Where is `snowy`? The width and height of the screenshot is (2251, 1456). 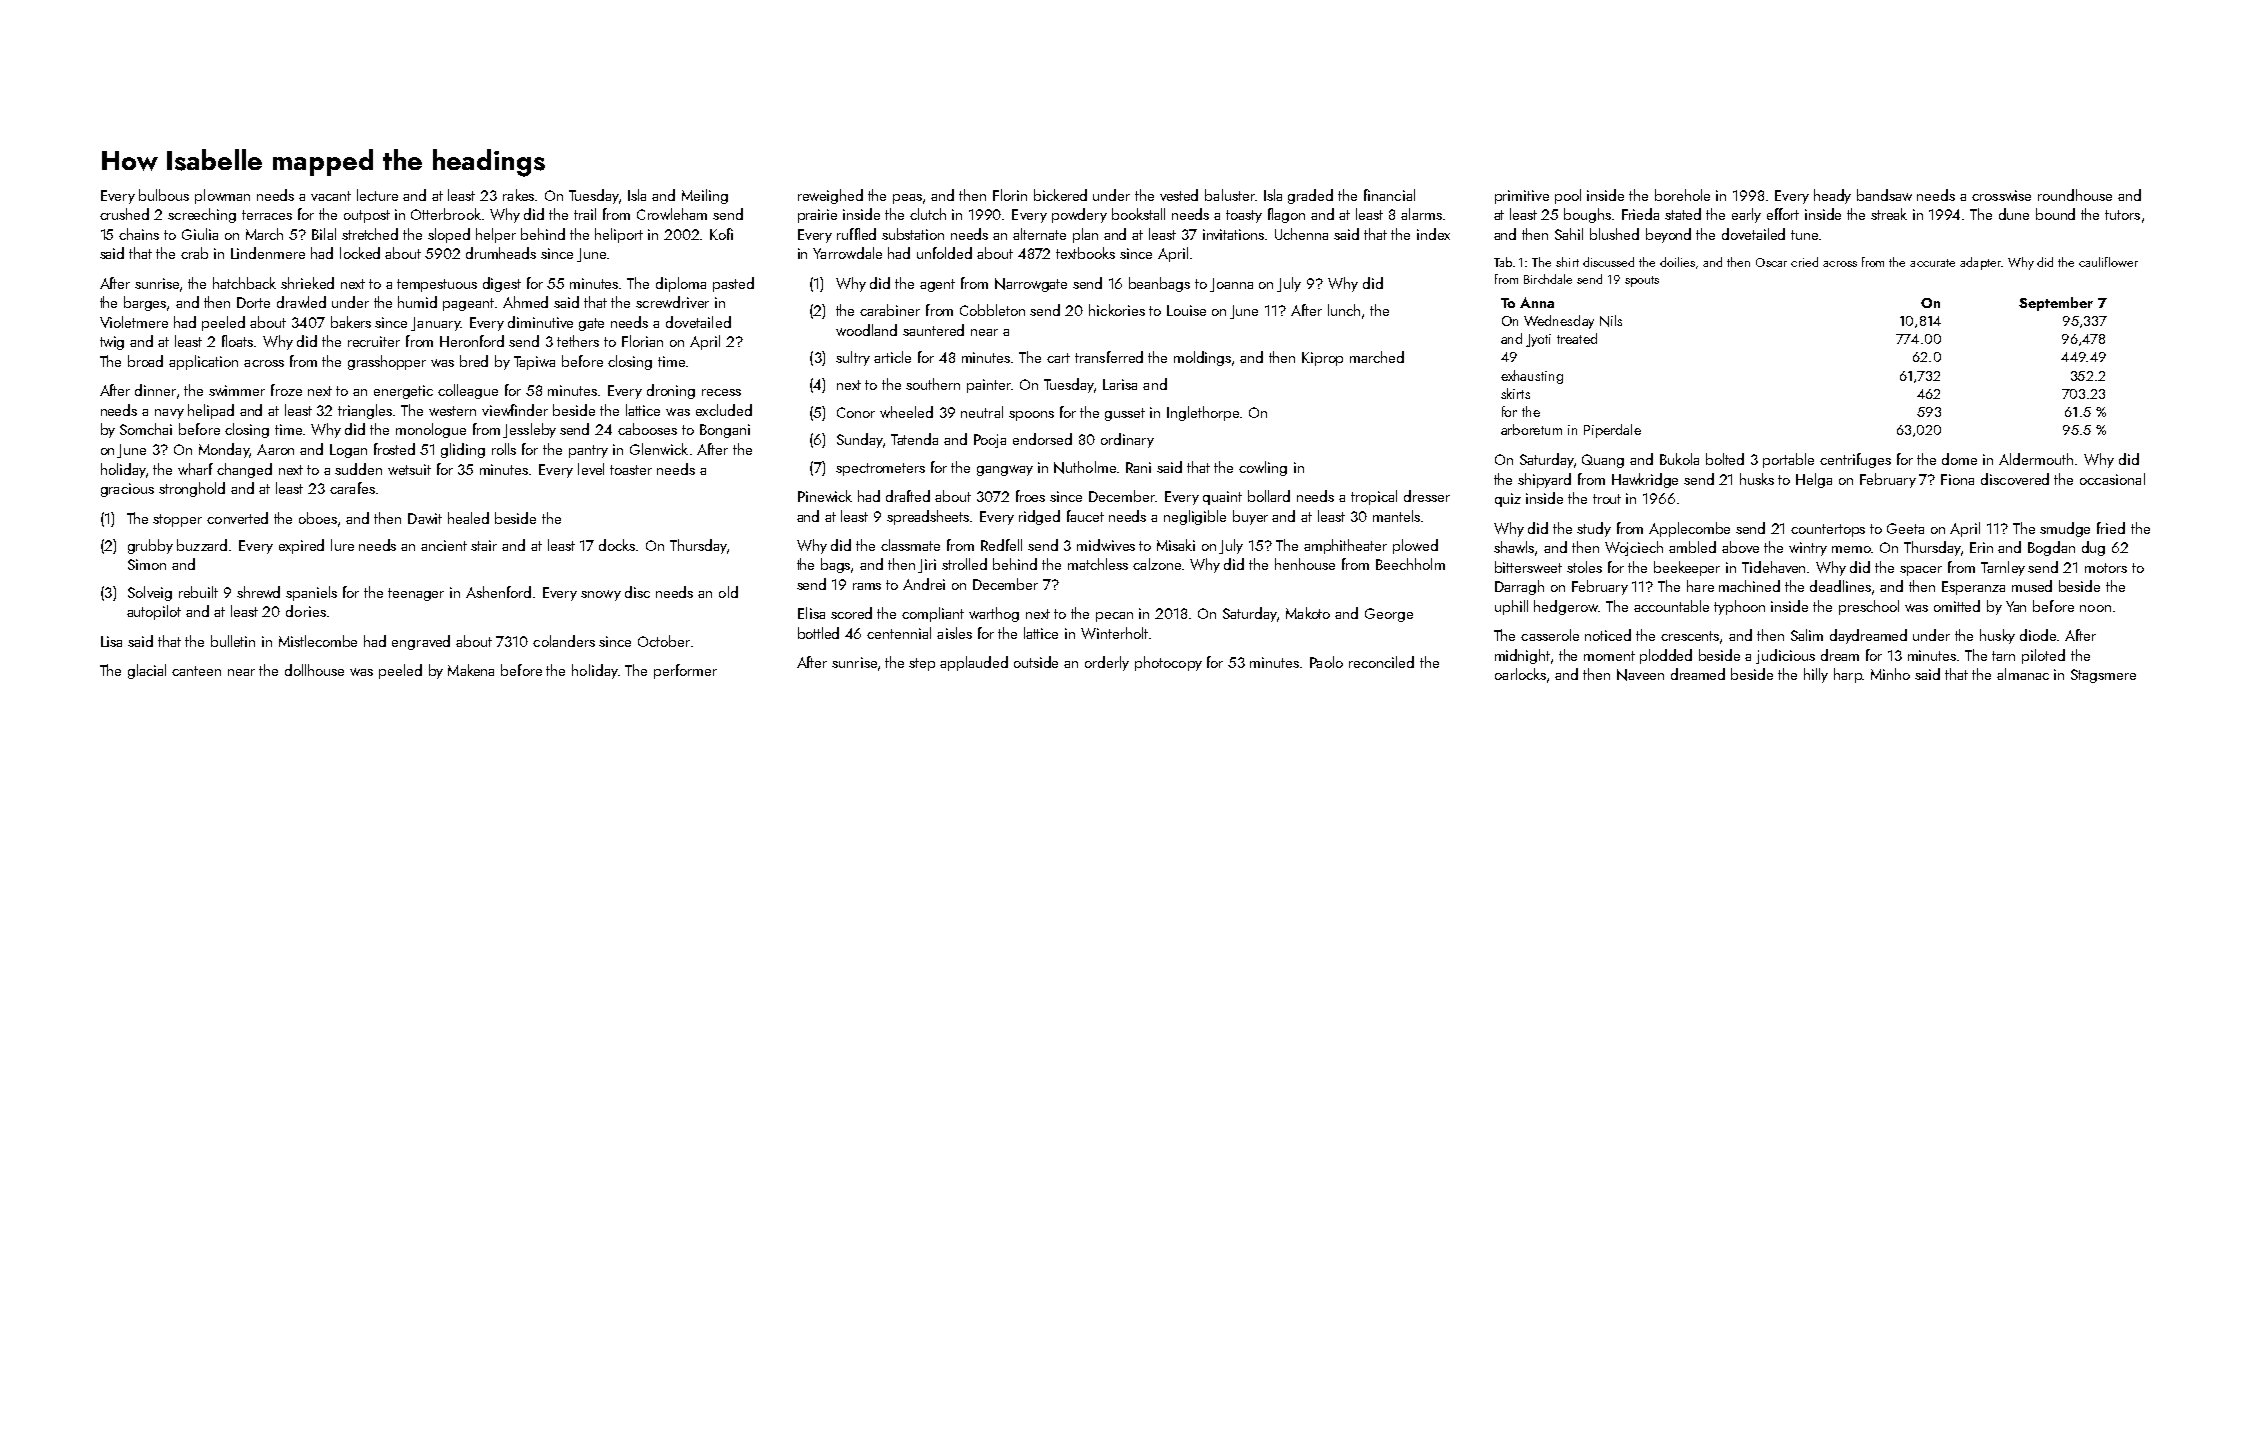
snowy is located at coordinates (601, 595).
